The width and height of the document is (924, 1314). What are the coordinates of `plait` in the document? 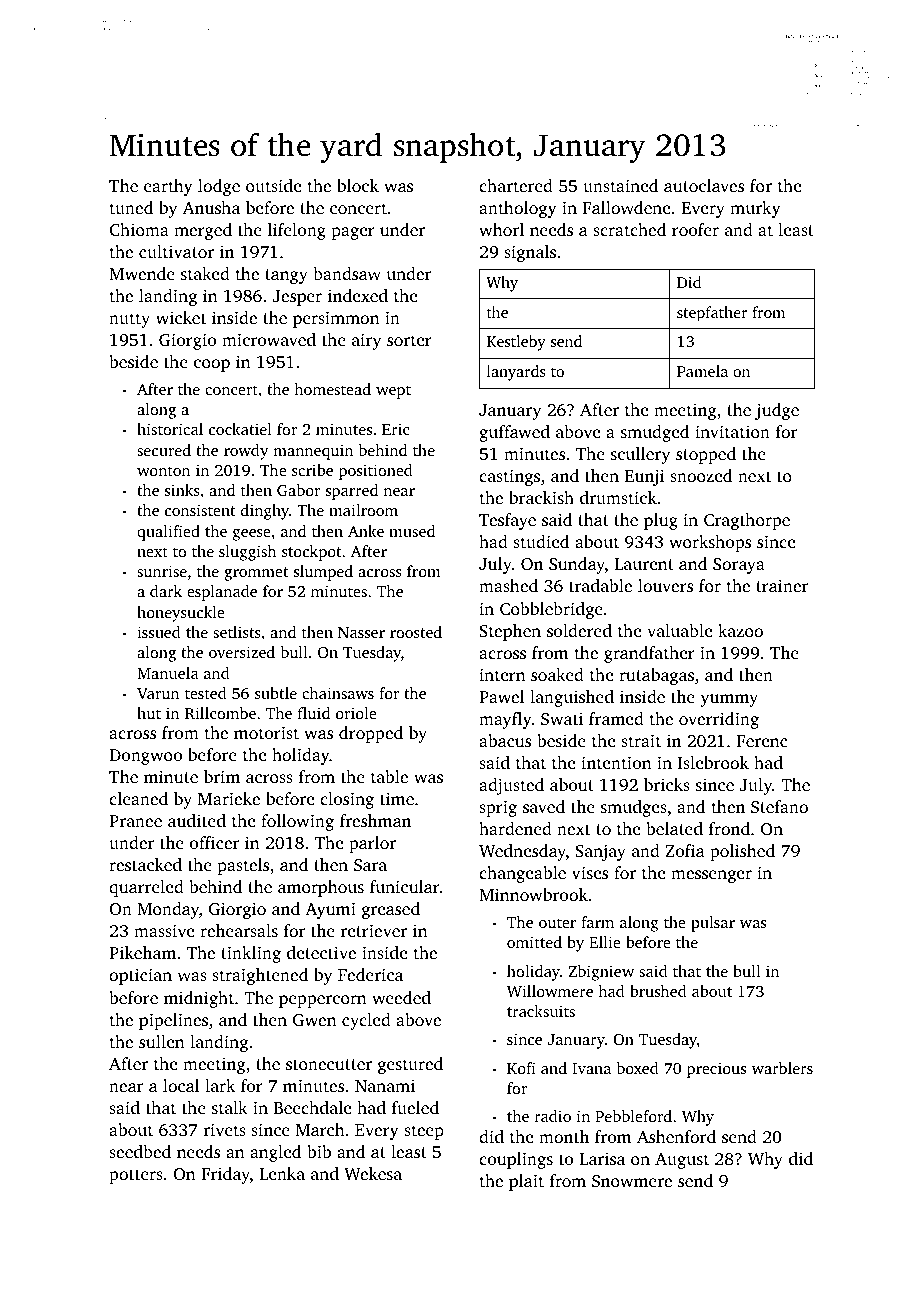 It's located at (526, 1182).
